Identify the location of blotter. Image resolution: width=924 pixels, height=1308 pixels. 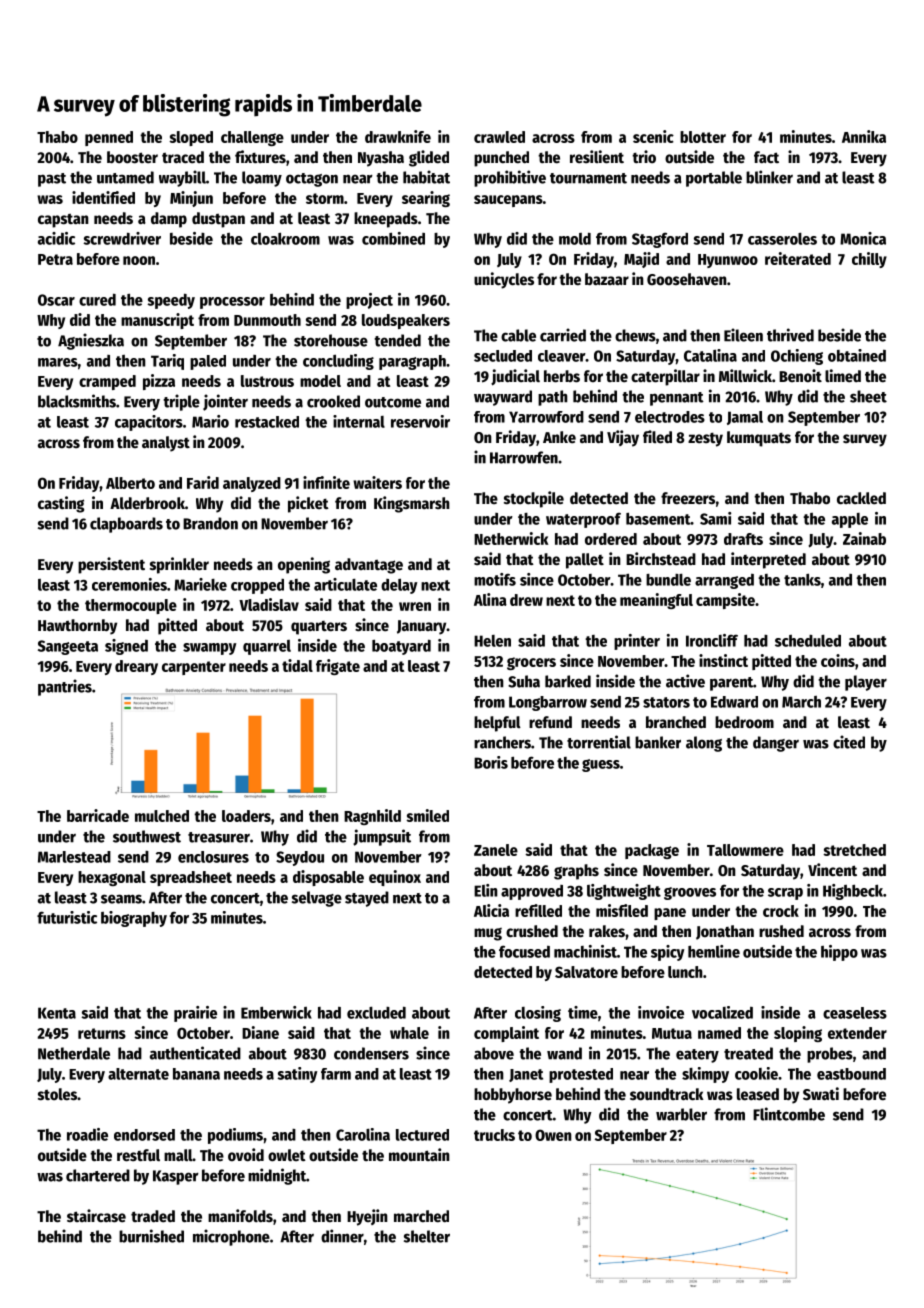
(703, 137).
